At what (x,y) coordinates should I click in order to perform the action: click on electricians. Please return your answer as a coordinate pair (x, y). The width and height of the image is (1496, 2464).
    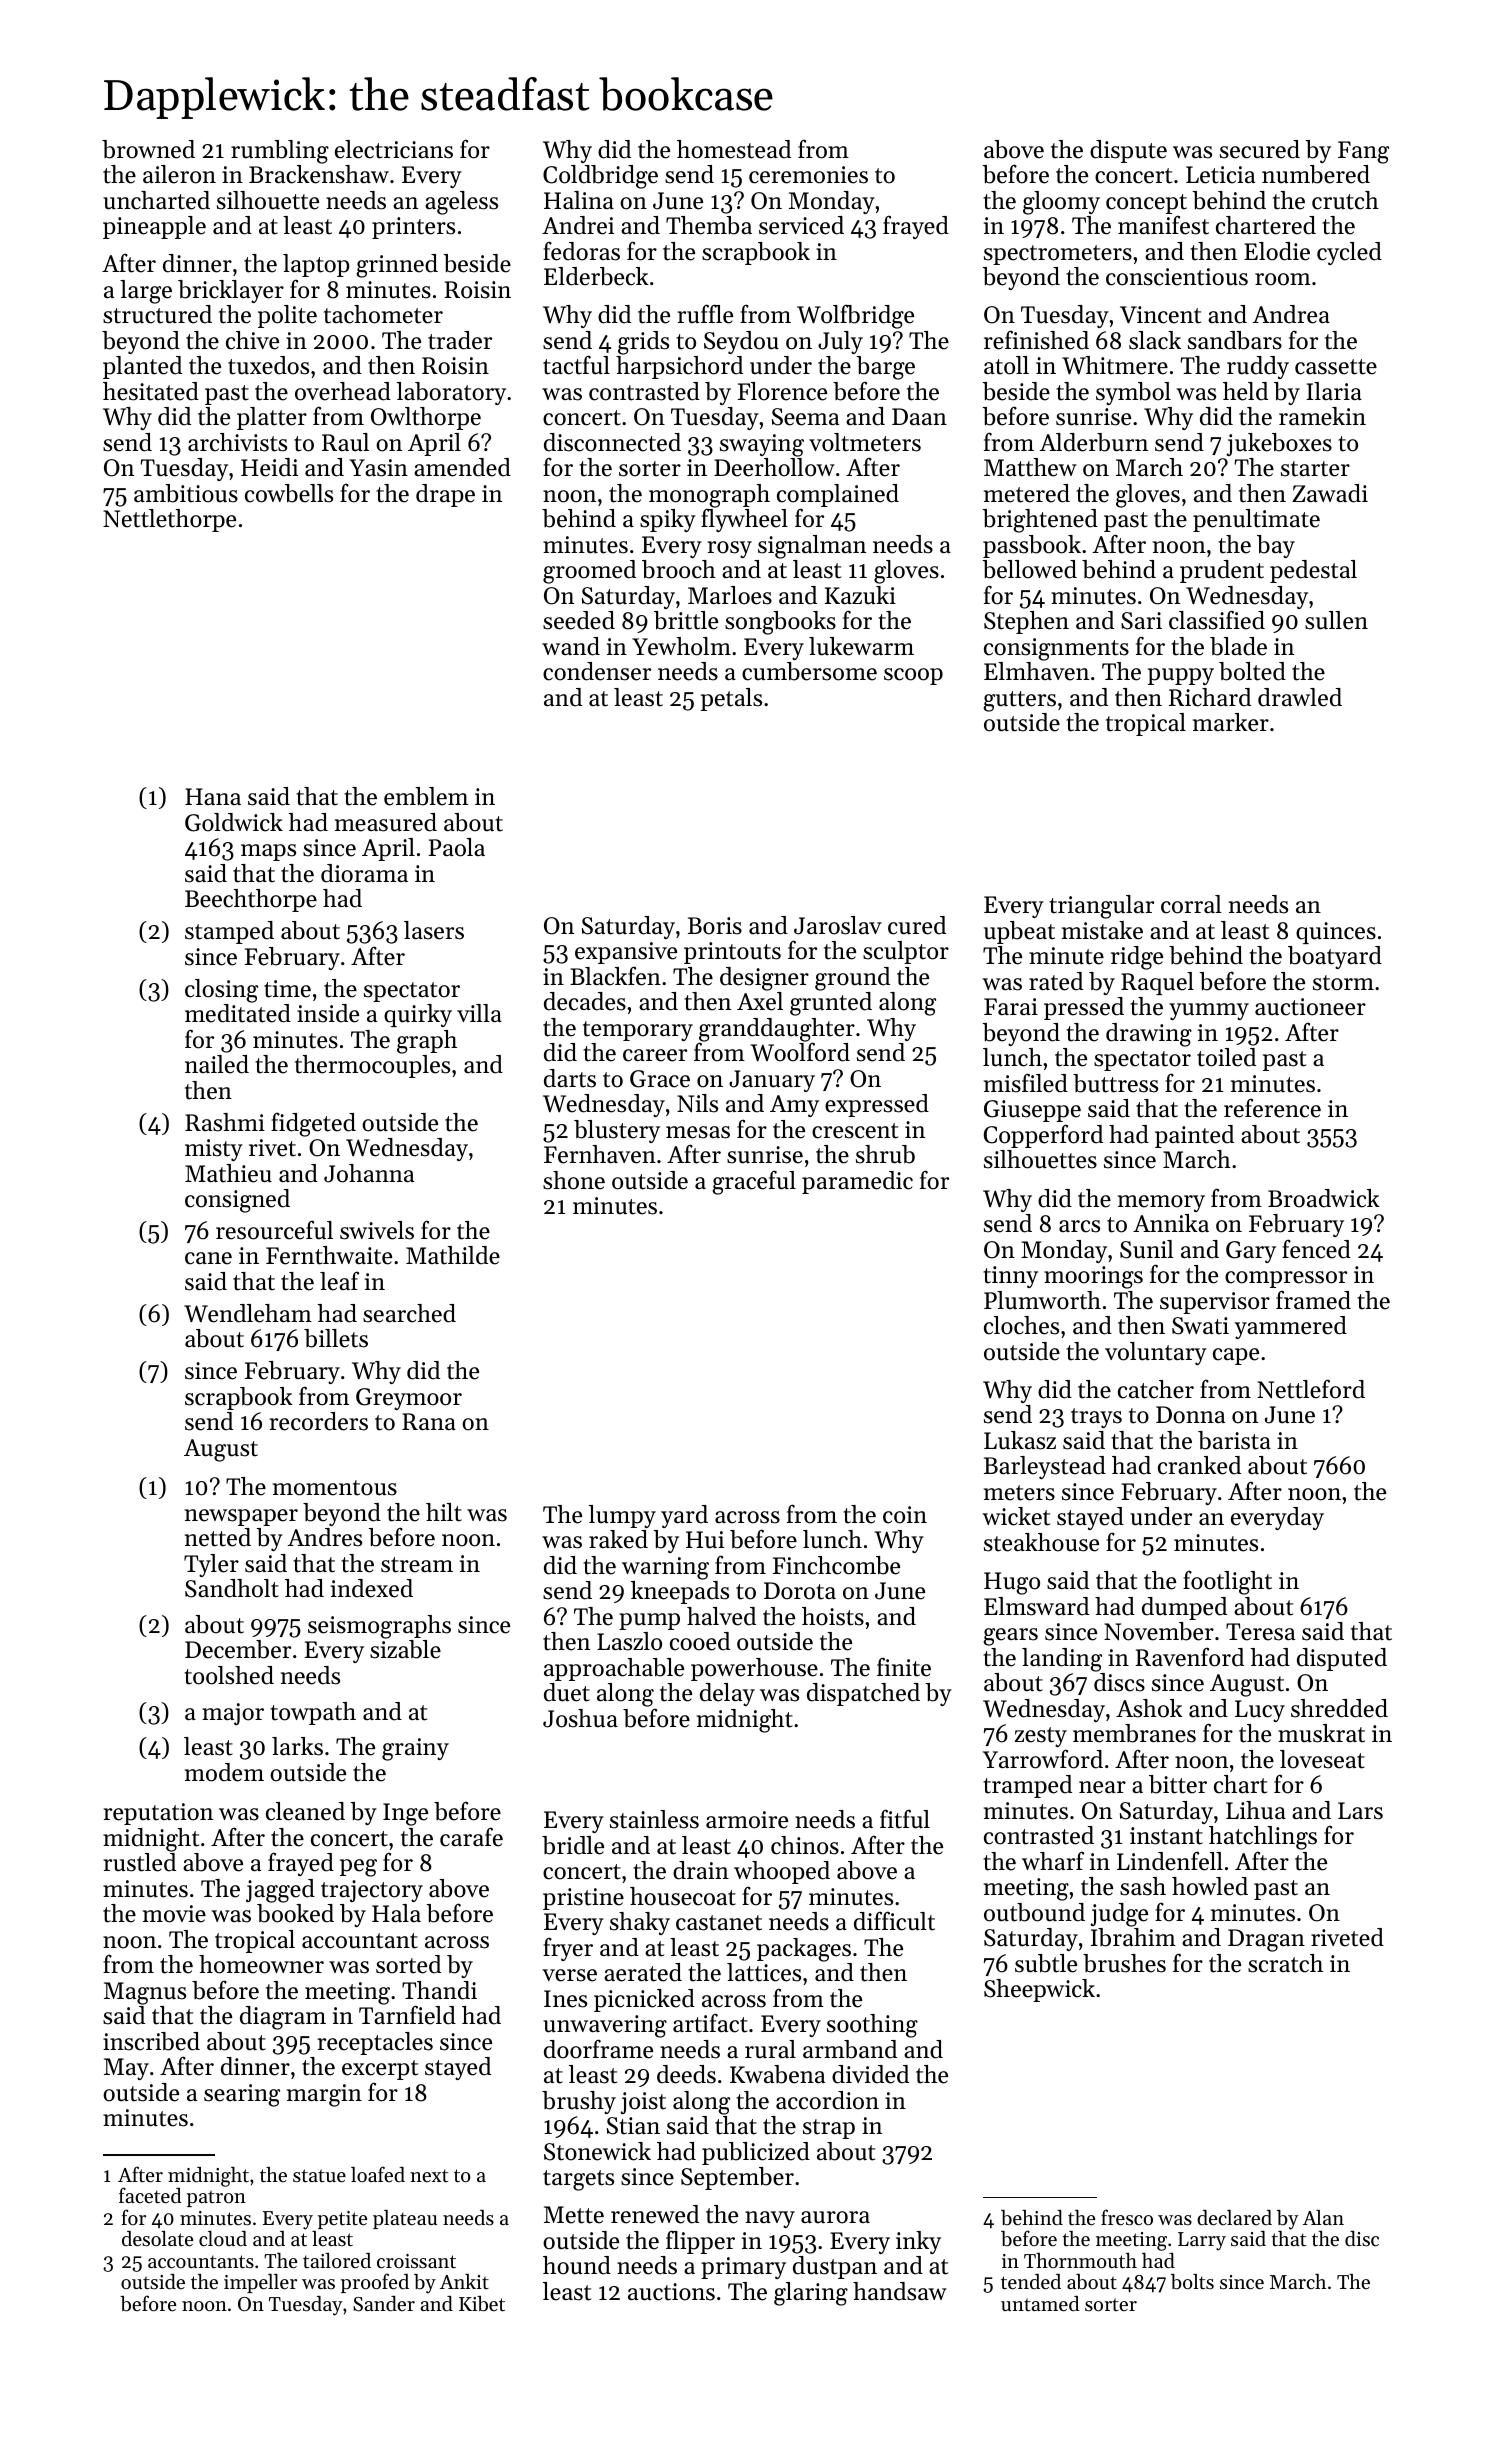
    Looking at the image, I should click on (394, 149).
